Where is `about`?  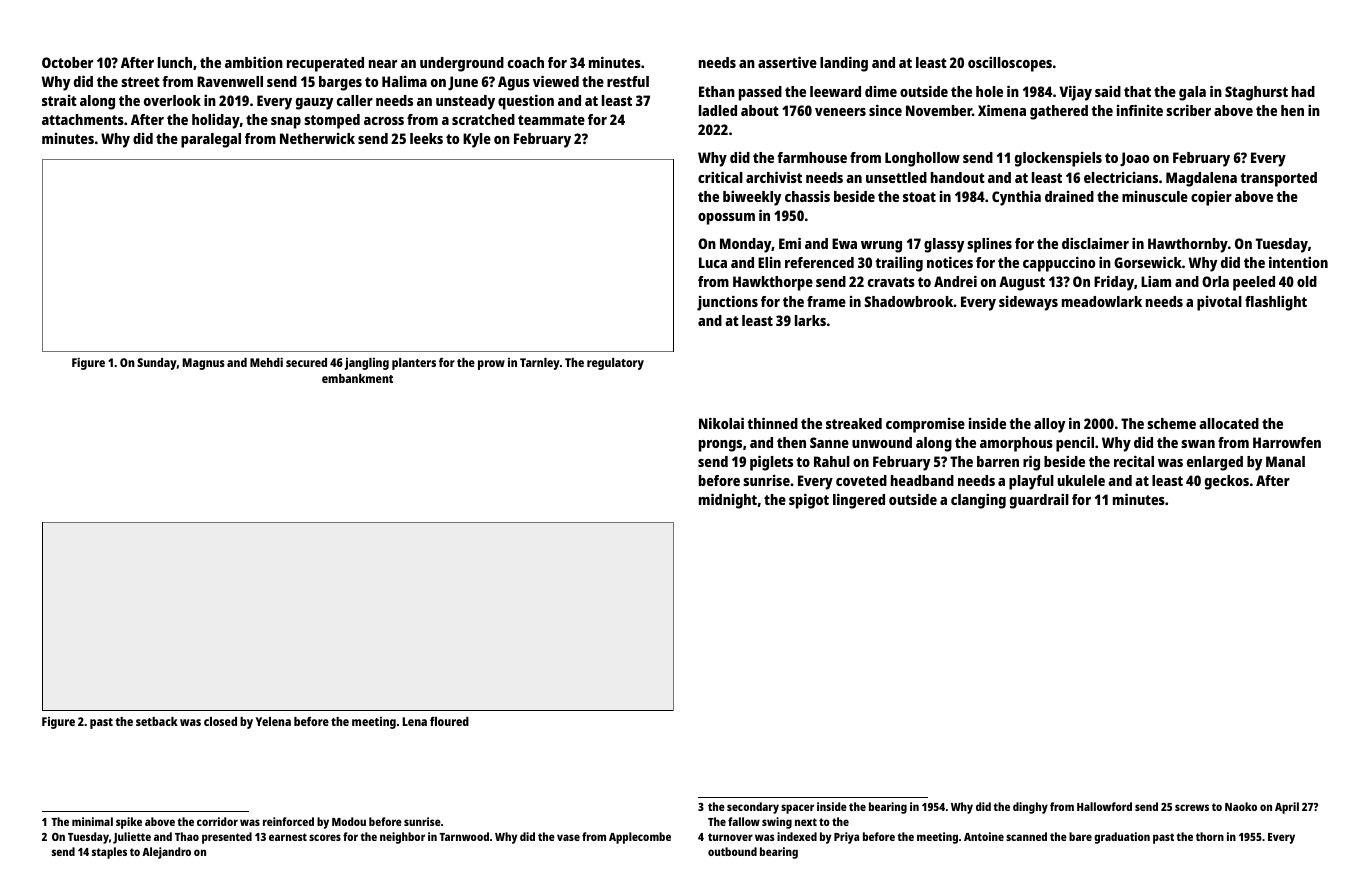 about is located at coordinates (760, 110).
